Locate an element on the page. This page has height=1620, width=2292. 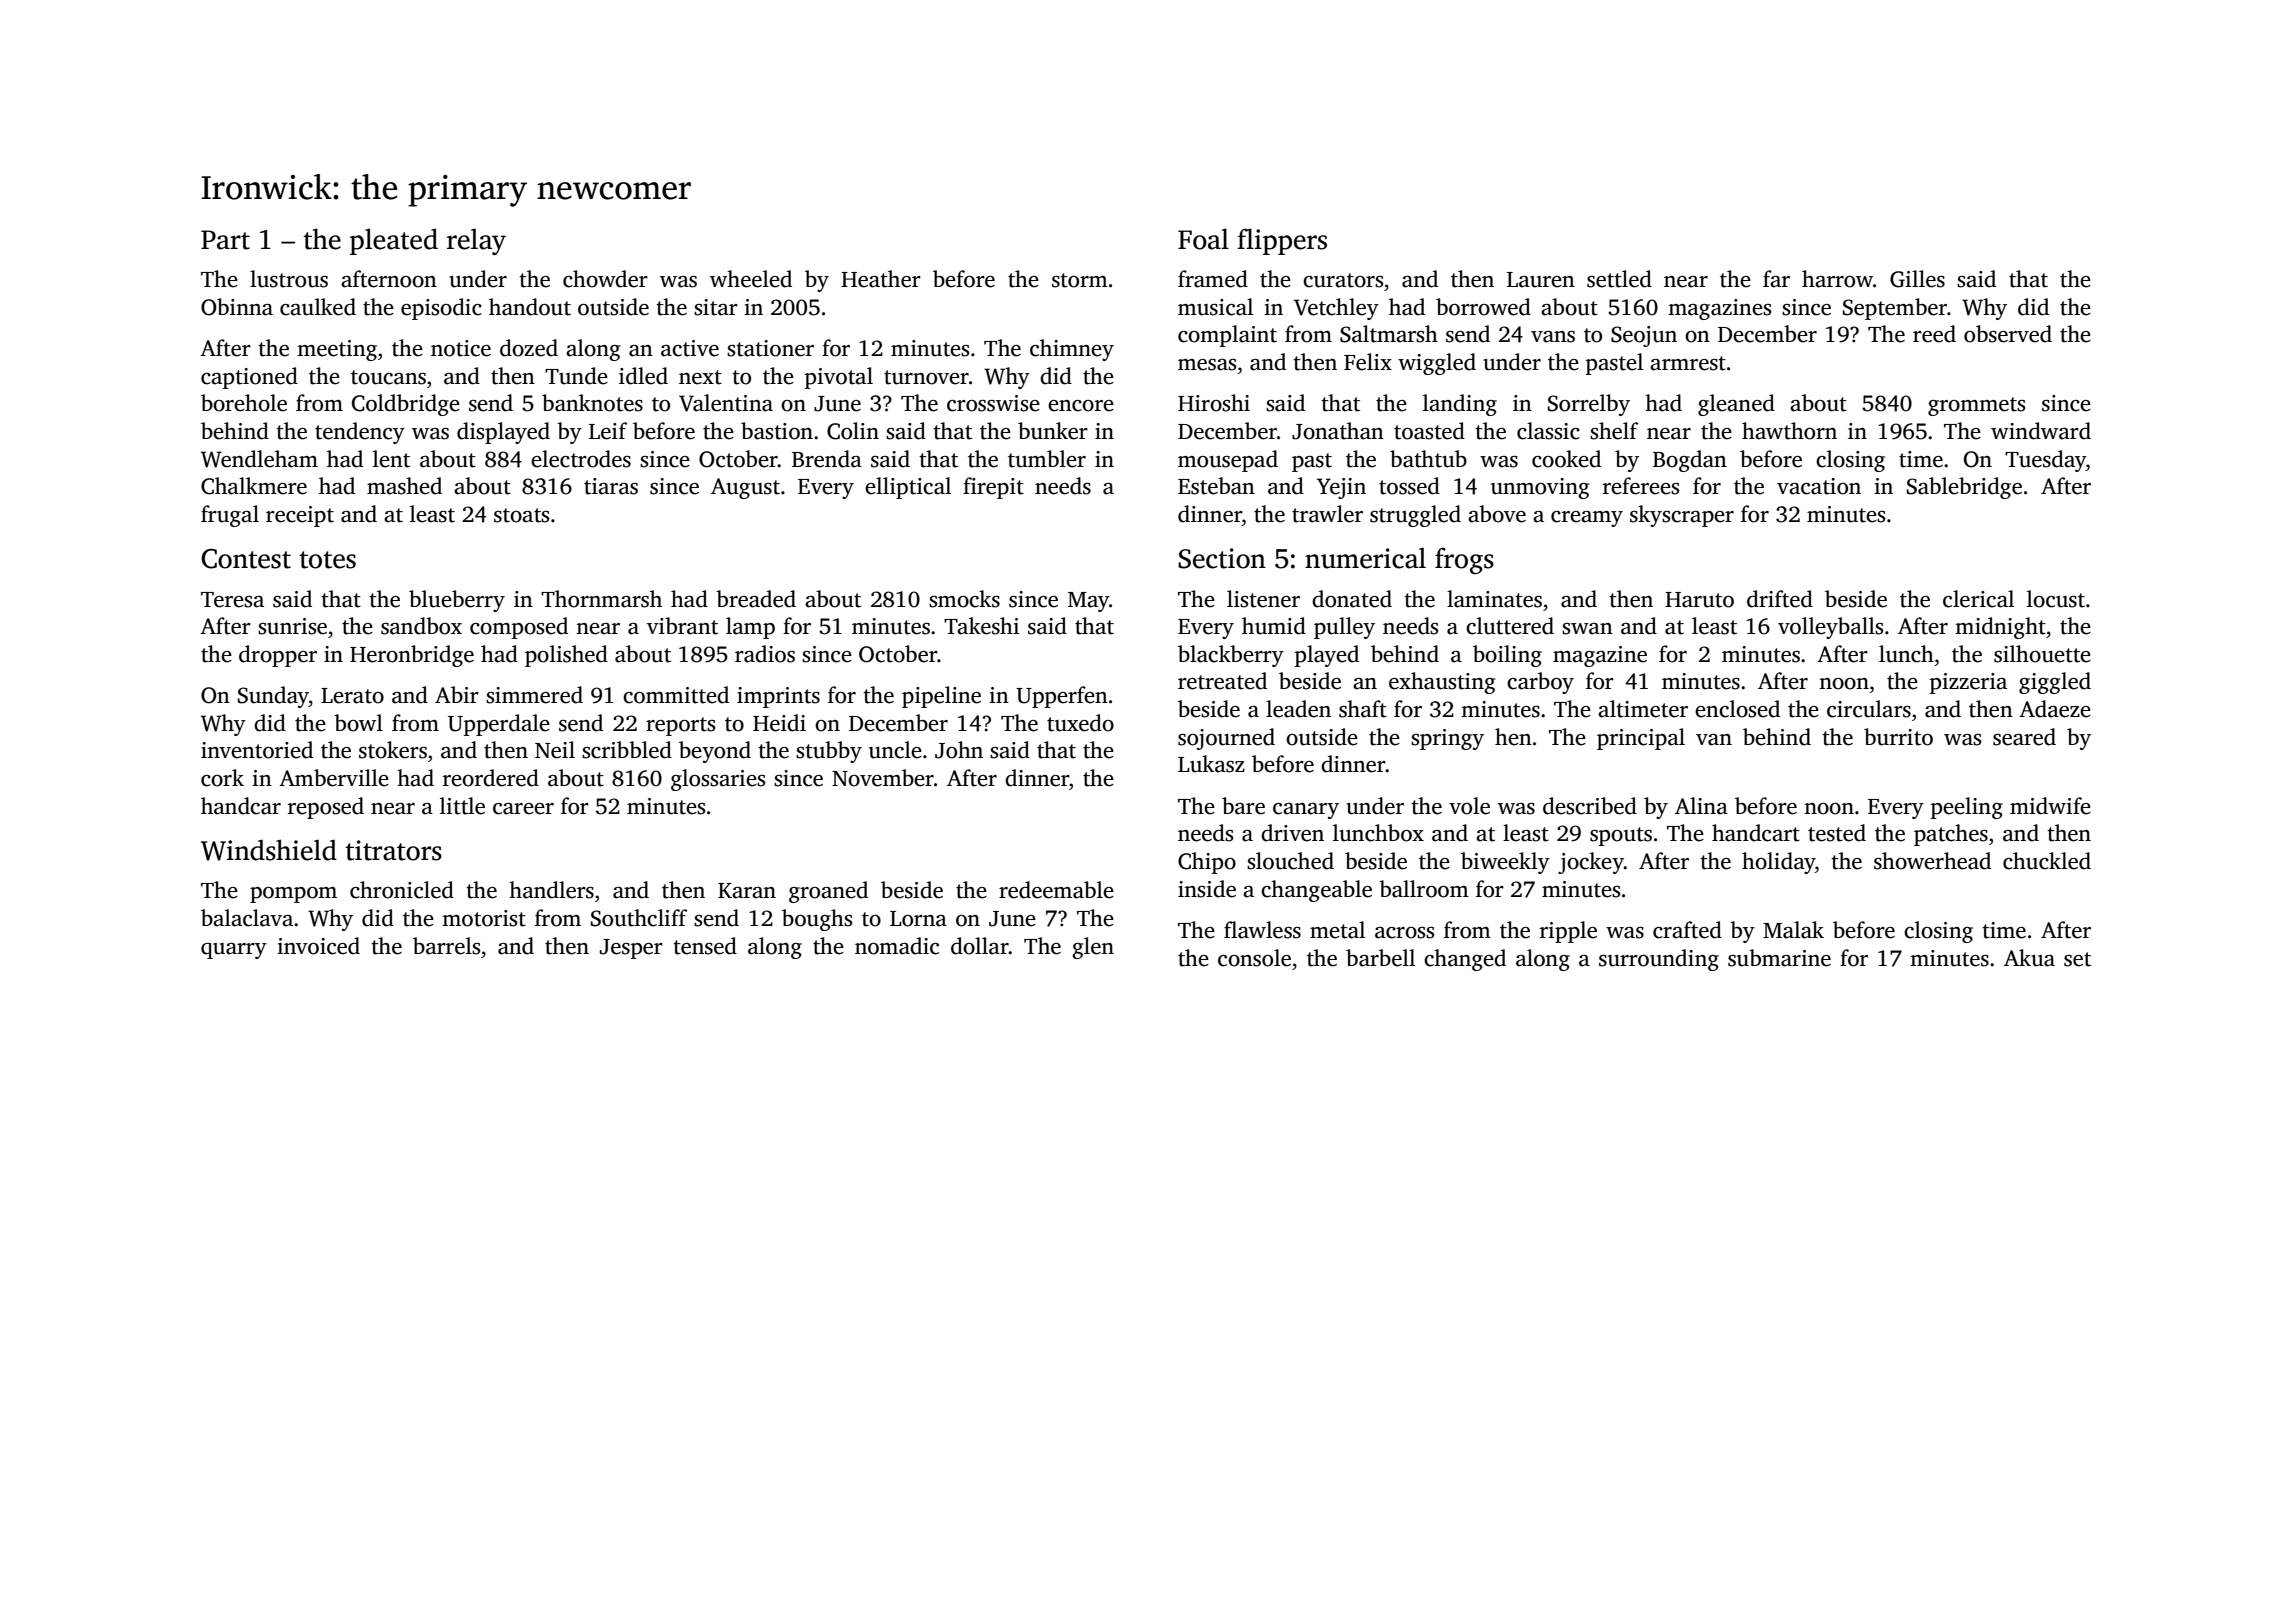
barrels is located at coordinates (446, 946).
